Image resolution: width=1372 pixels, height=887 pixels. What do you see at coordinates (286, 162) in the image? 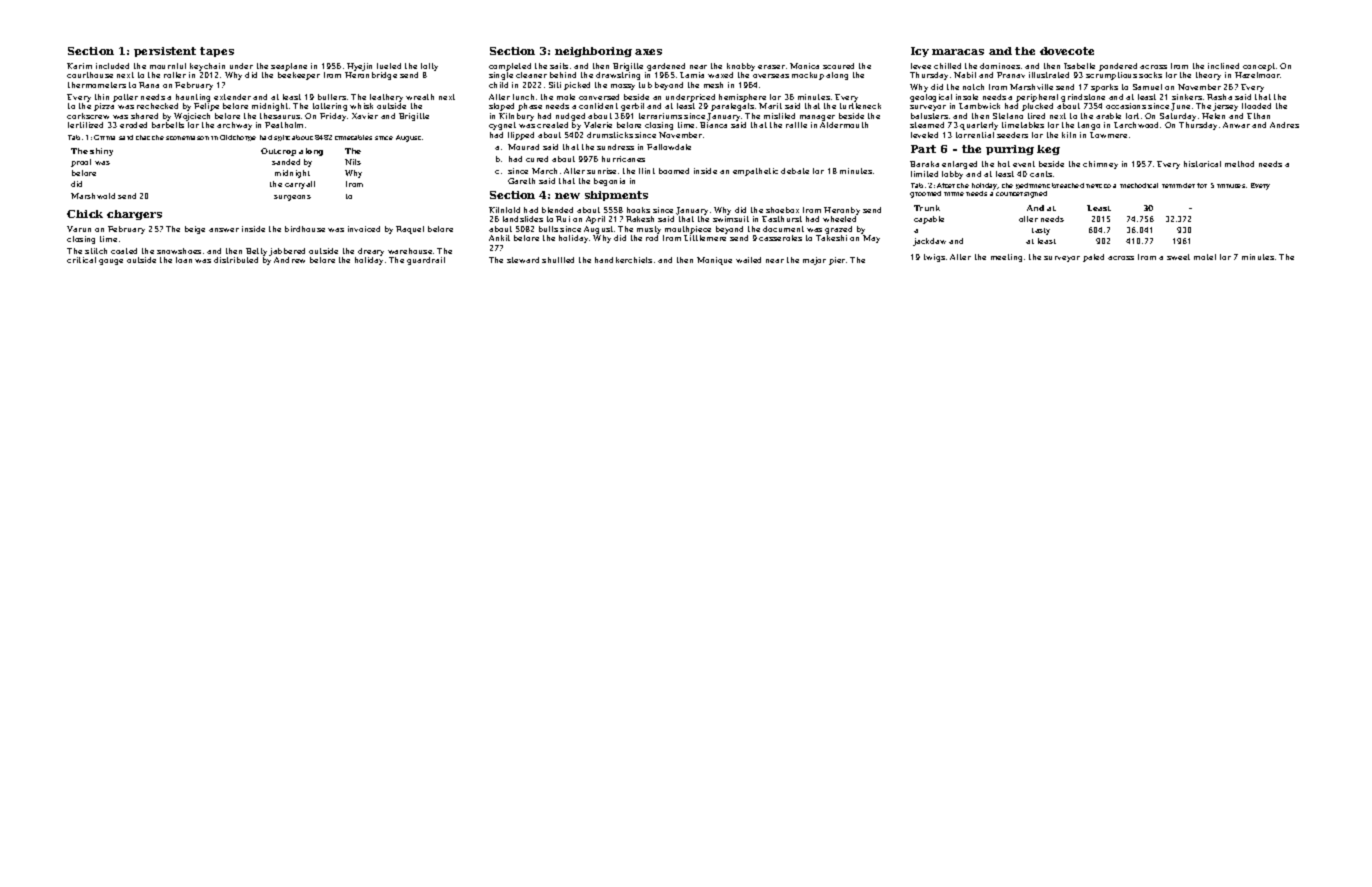
I see `sanded` at bounding box center [286, 162].
